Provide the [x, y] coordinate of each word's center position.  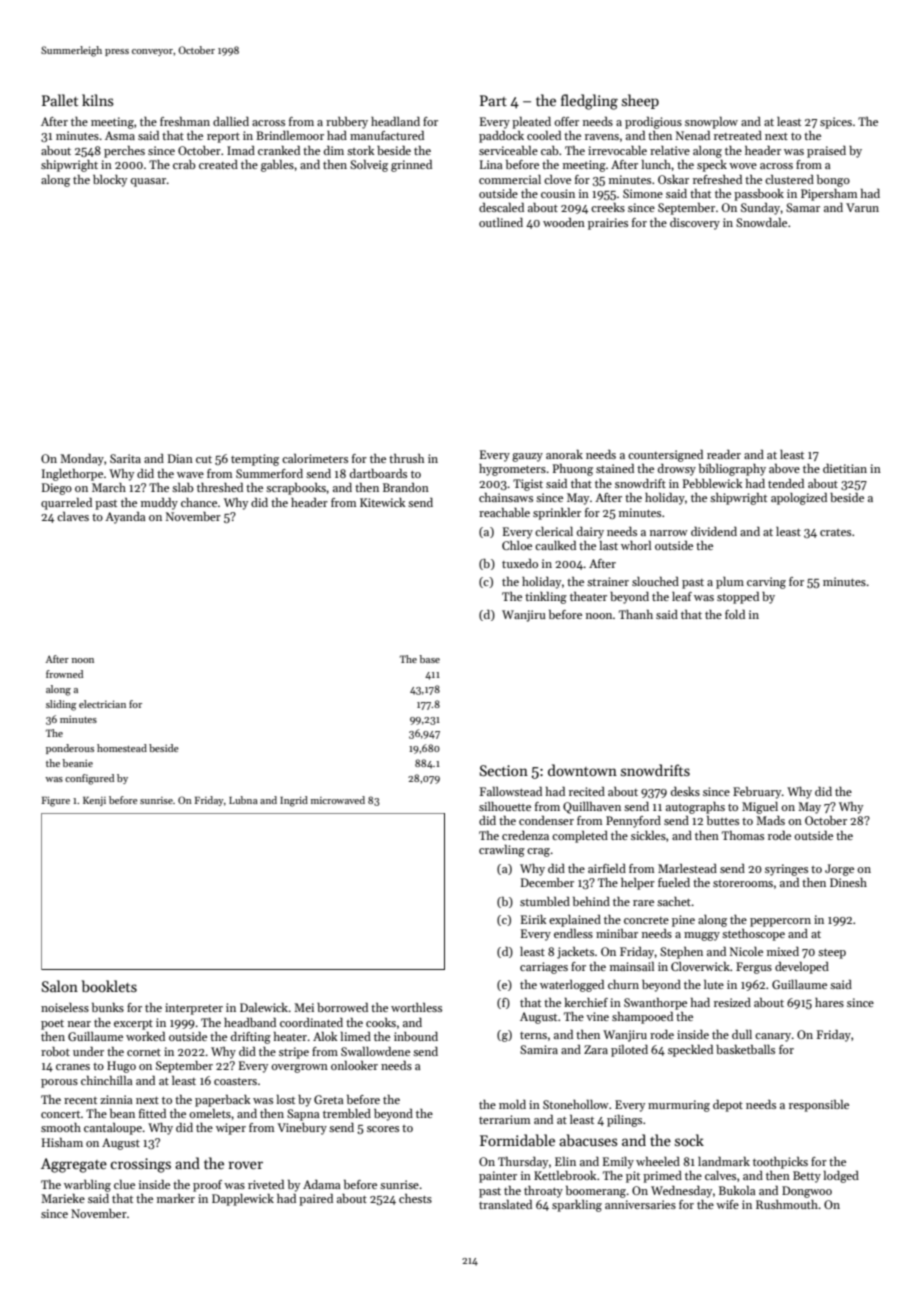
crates [835, 532]
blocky [110, 181]
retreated [738, 135]
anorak [564, 454]
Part [493, 100]
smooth [61, 1127]
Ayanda [125, 518]
